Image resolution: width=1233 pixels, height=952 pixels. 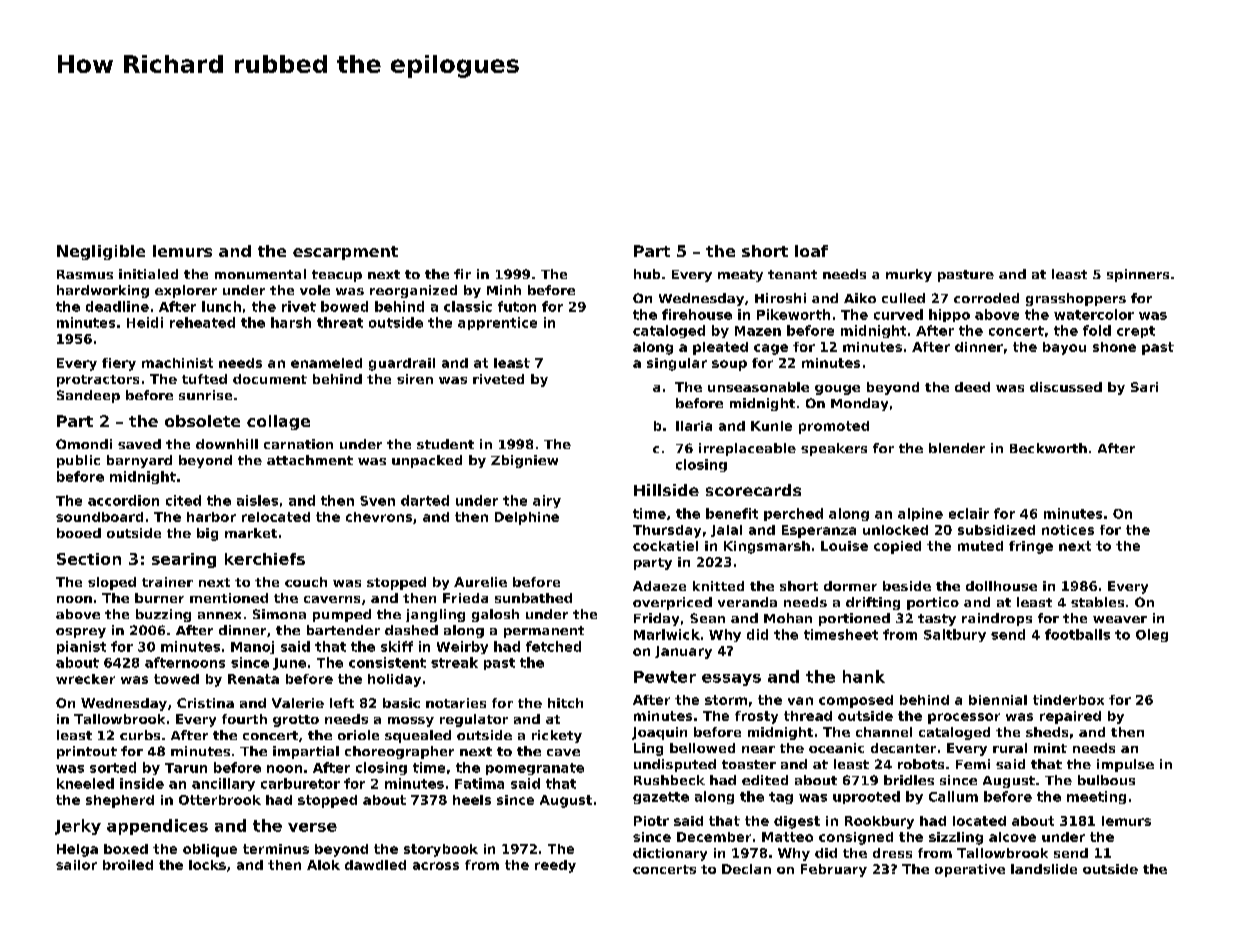 I want to click on fiery, so click(x=119, y=364).
